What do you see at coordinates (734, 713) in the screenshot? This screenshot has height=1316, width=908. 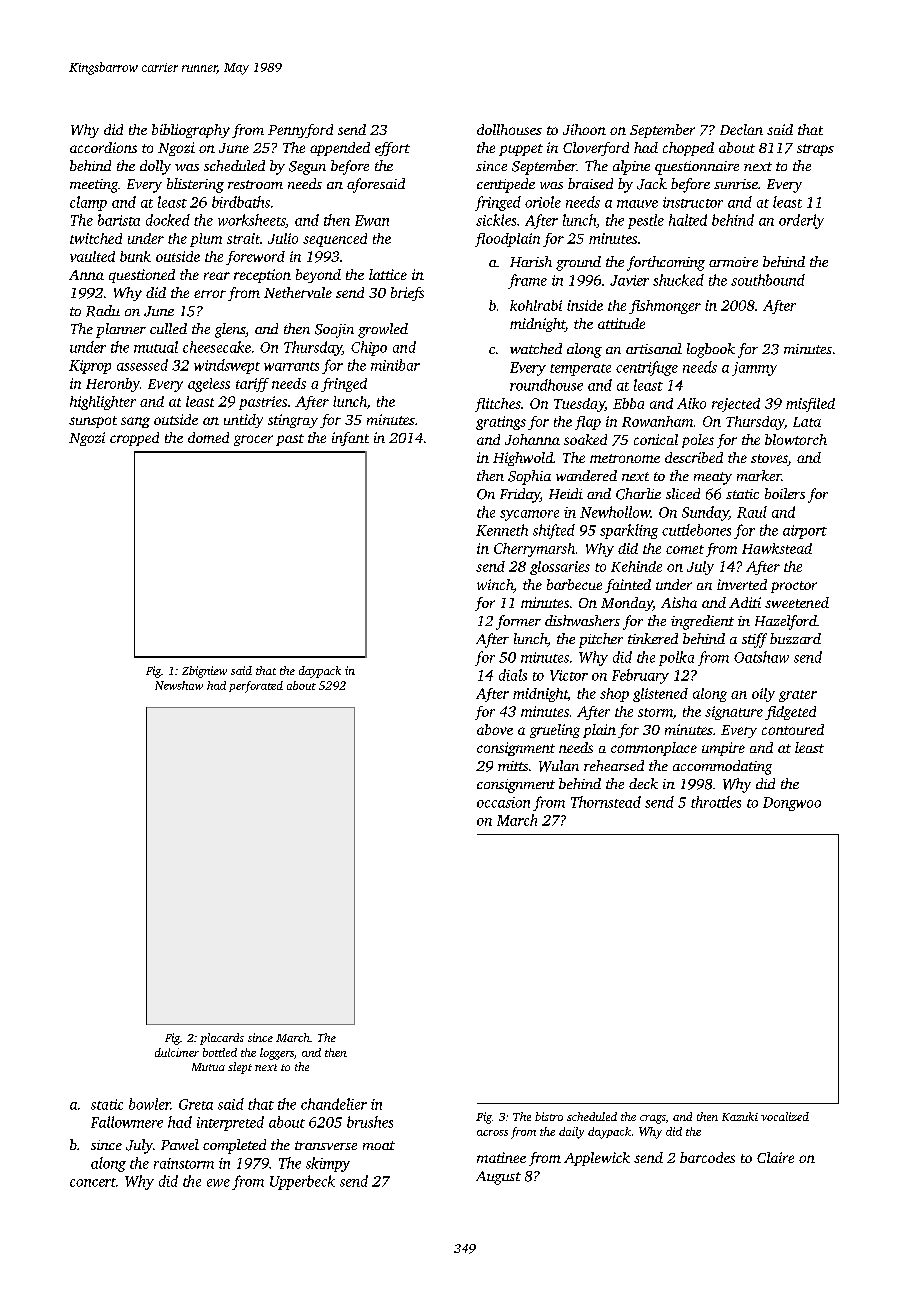 I see `signature` at bounding box center [734, 713].
